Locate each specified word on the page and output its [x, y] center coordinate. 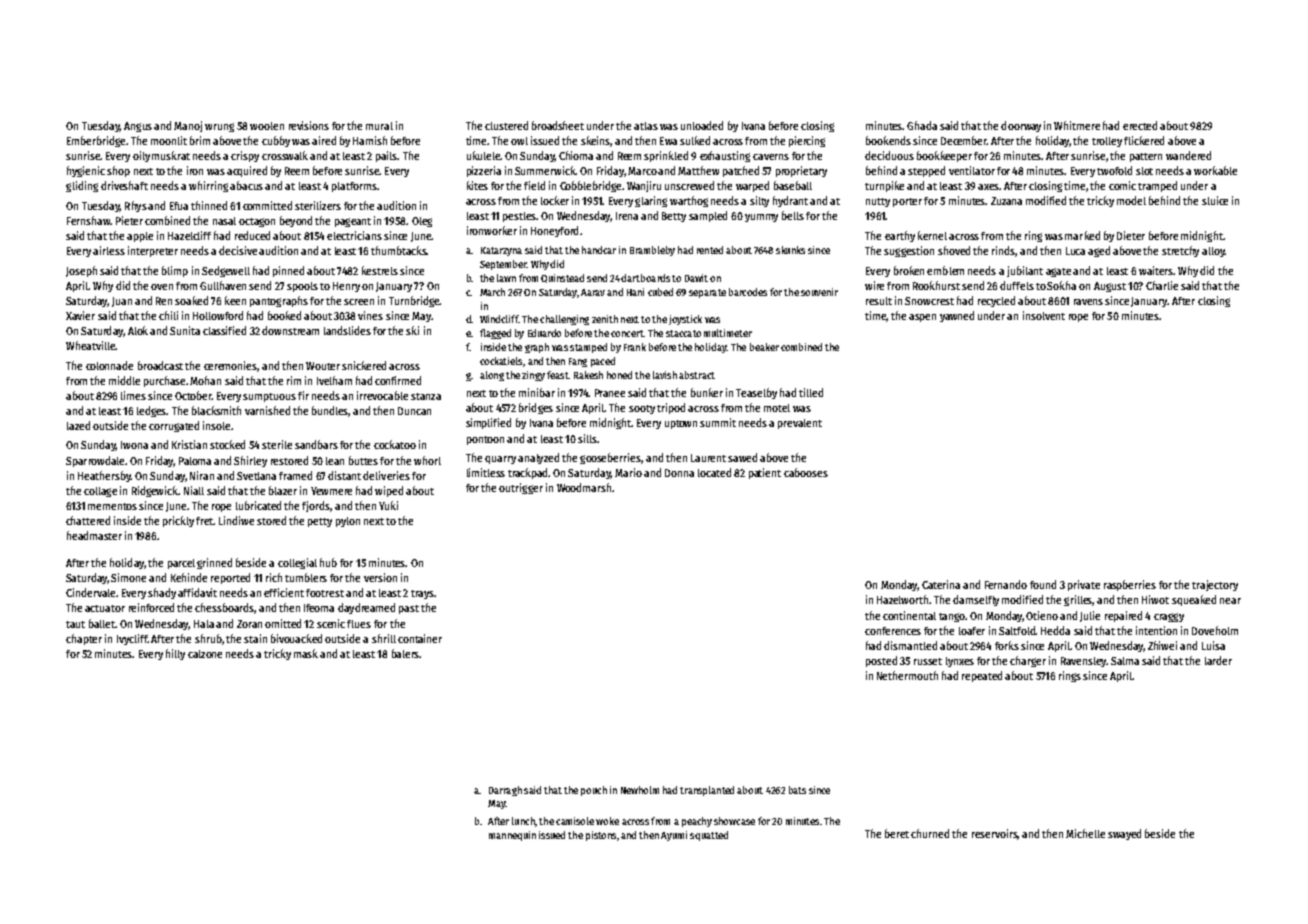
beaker [764, 347]
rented [710, 250]
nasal [224, 221]
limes [133, 395]
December [964, 140]
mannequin [512, 836]
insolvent [1044, 315]
